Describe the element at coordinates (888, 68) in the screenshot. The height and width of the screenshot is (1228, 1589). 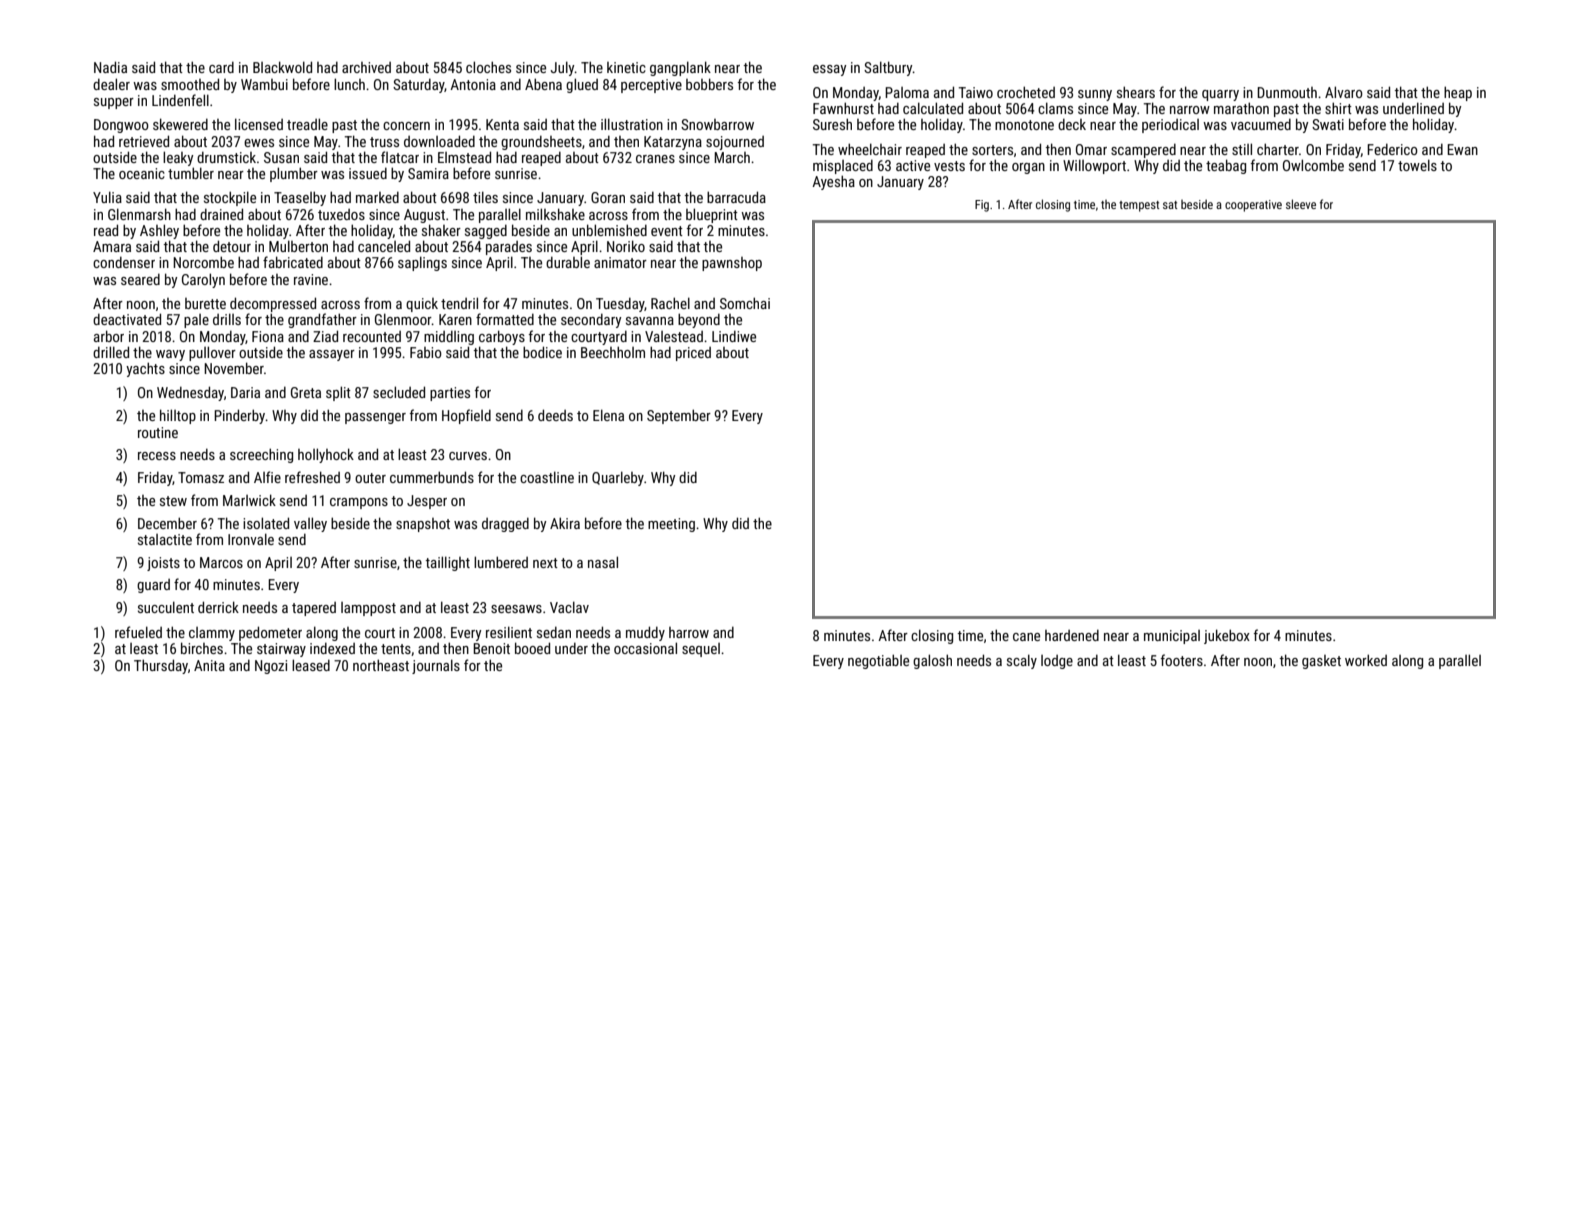
I see `Saltbury` at that location.
